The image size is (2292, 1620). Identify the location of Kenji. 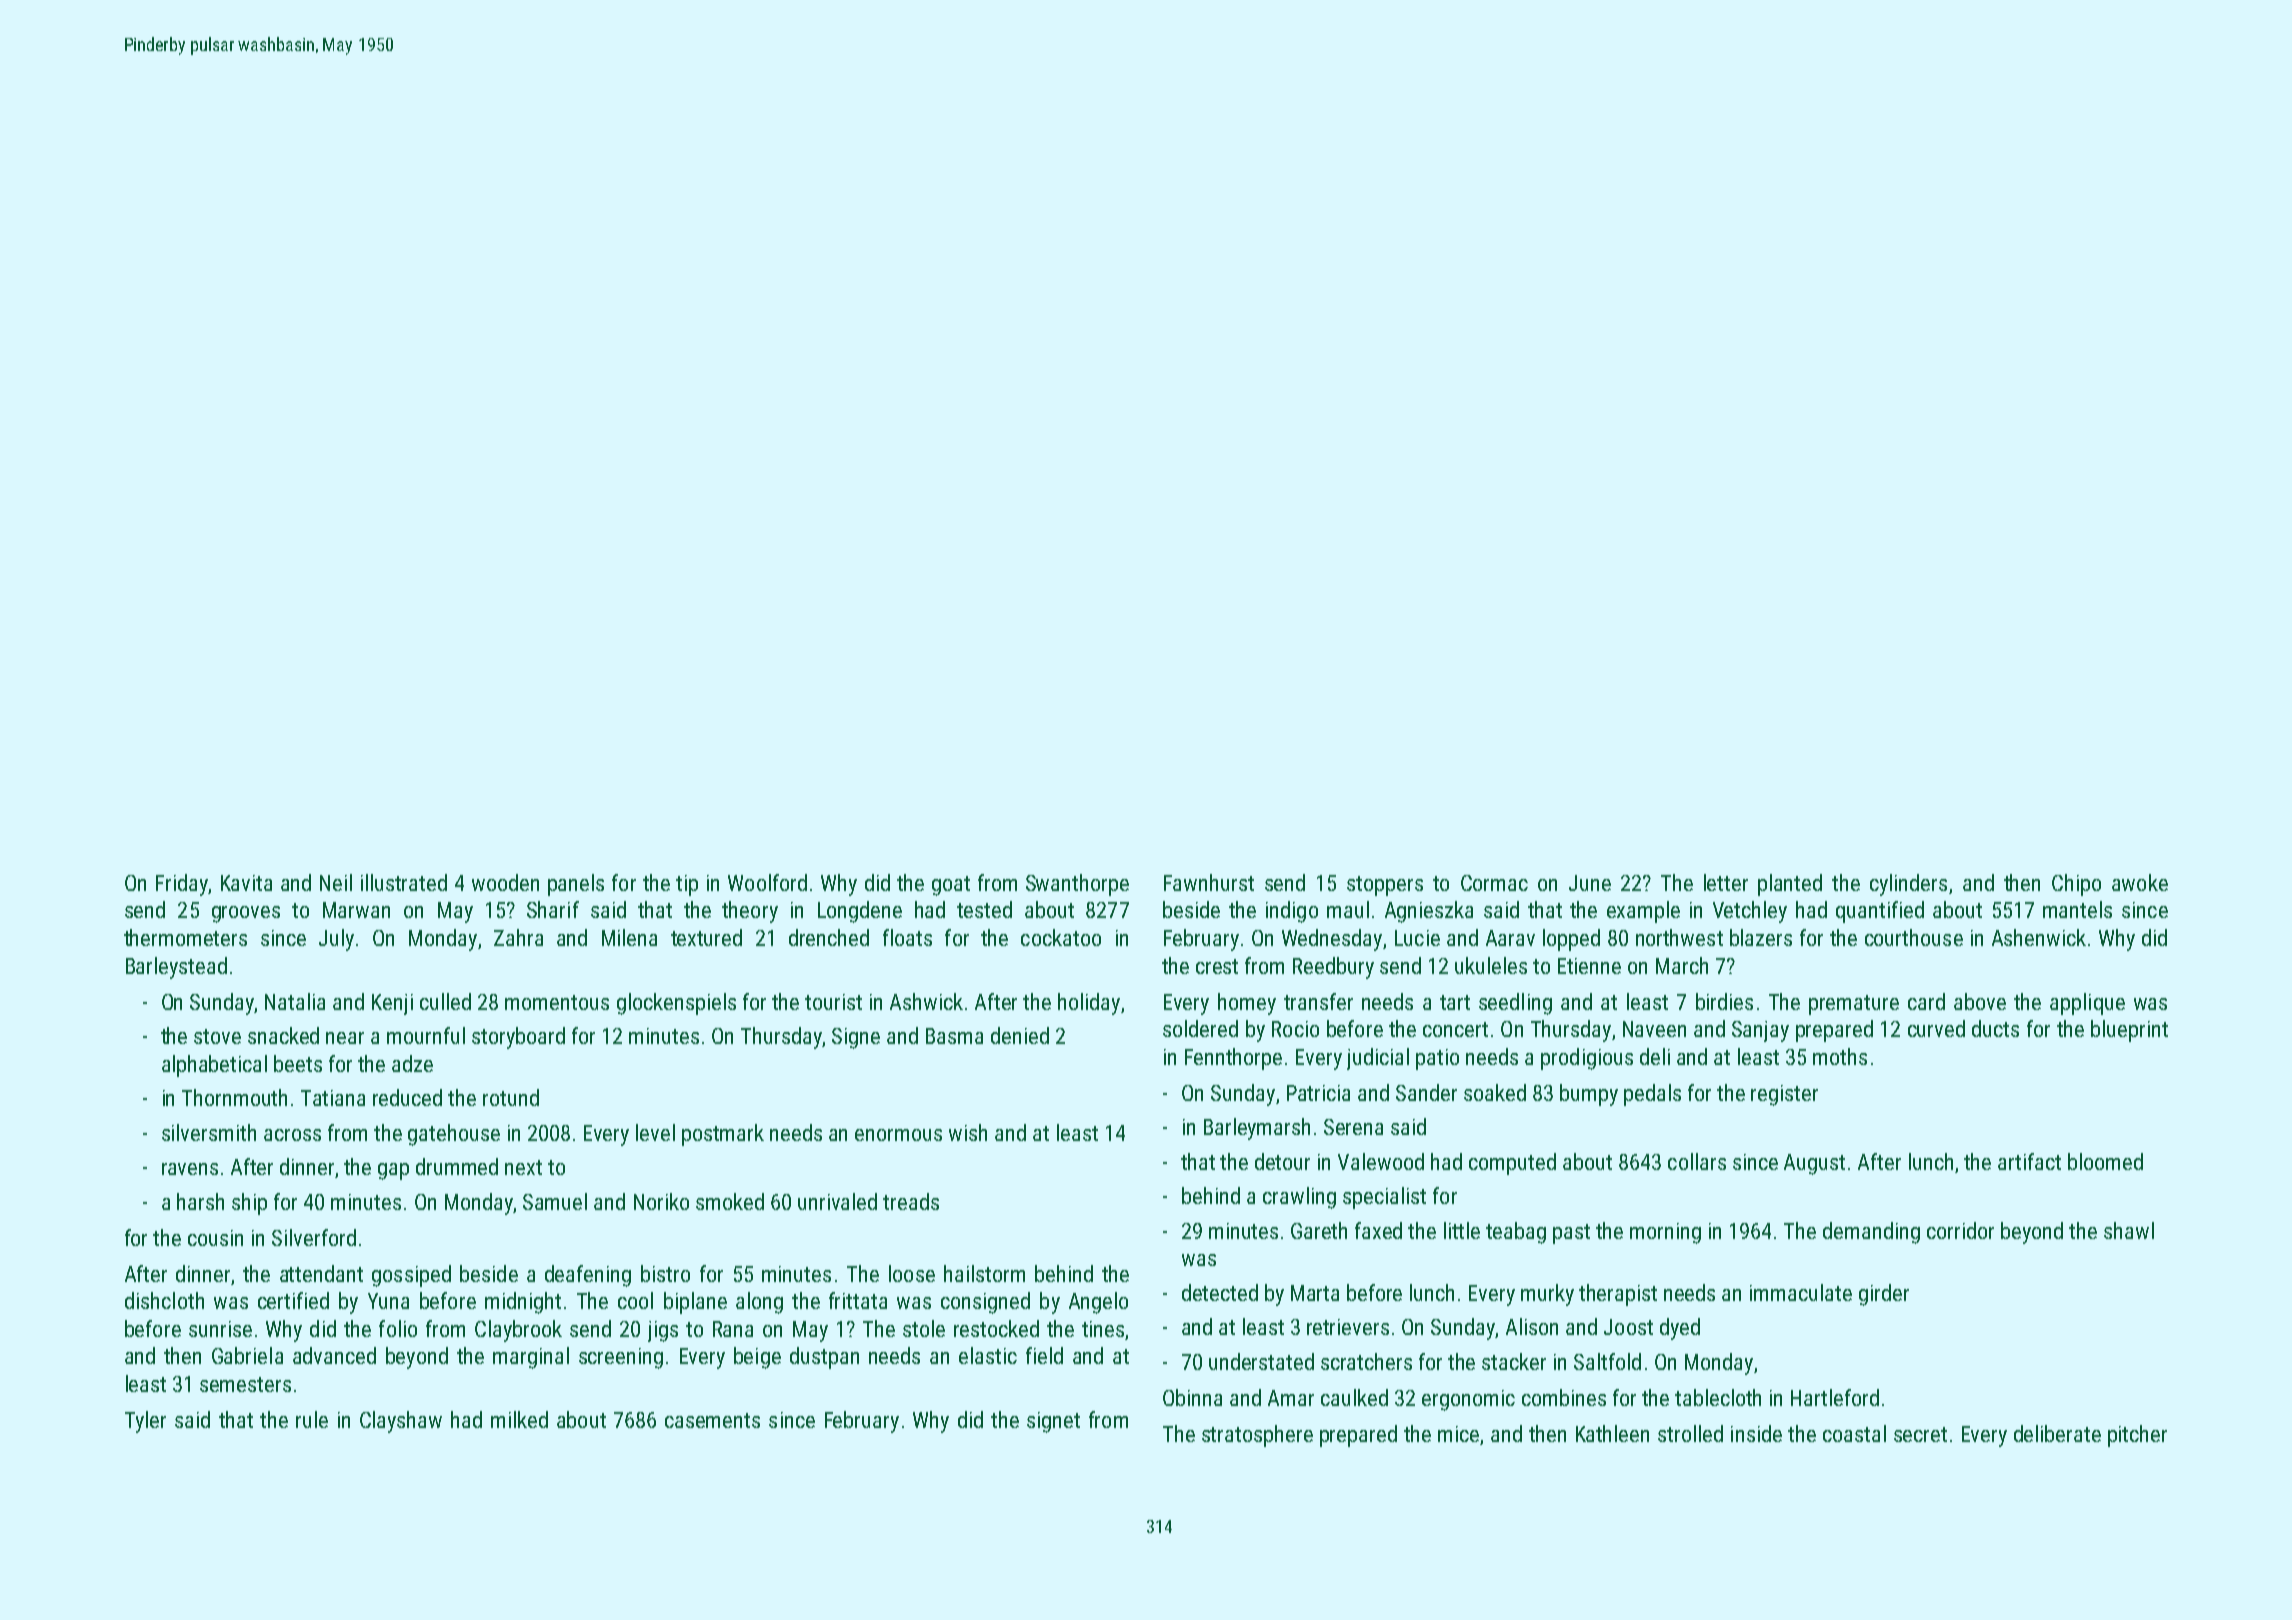
(392, 1004).
